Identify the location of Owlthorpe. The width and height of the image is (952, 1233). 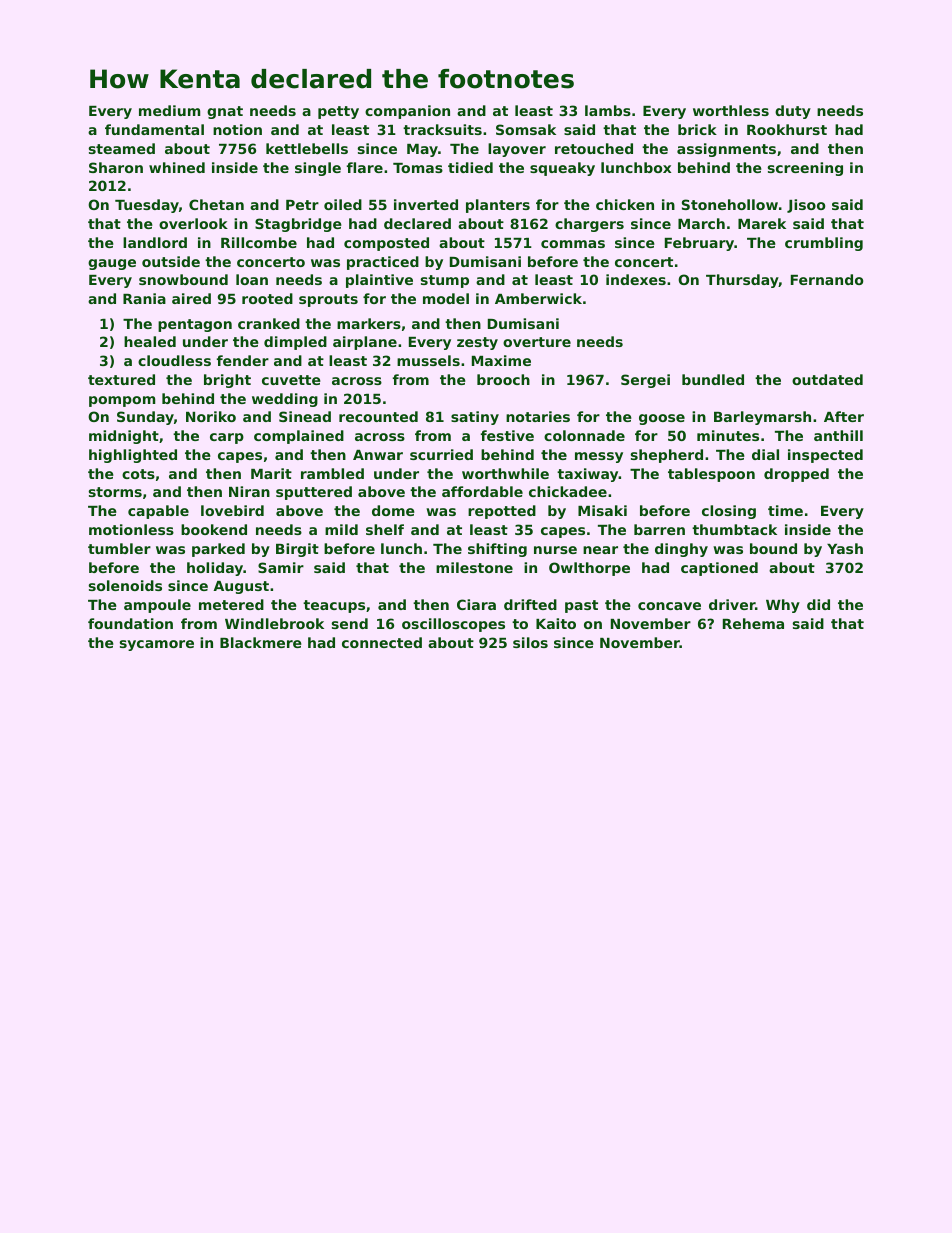
(589, 569).
